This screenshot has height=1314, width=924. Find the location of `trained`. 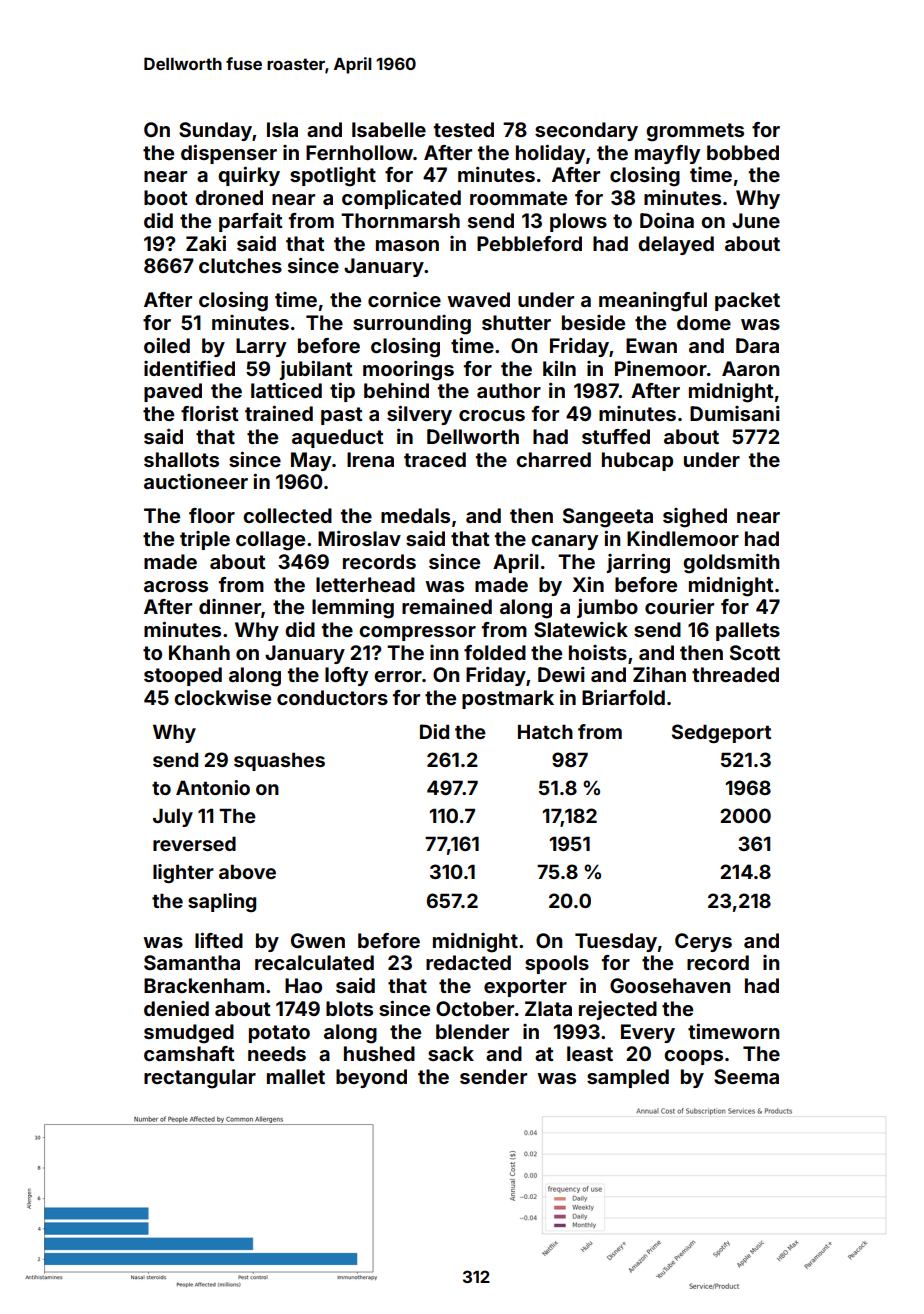

trained is located at coordinates (279, 413).
